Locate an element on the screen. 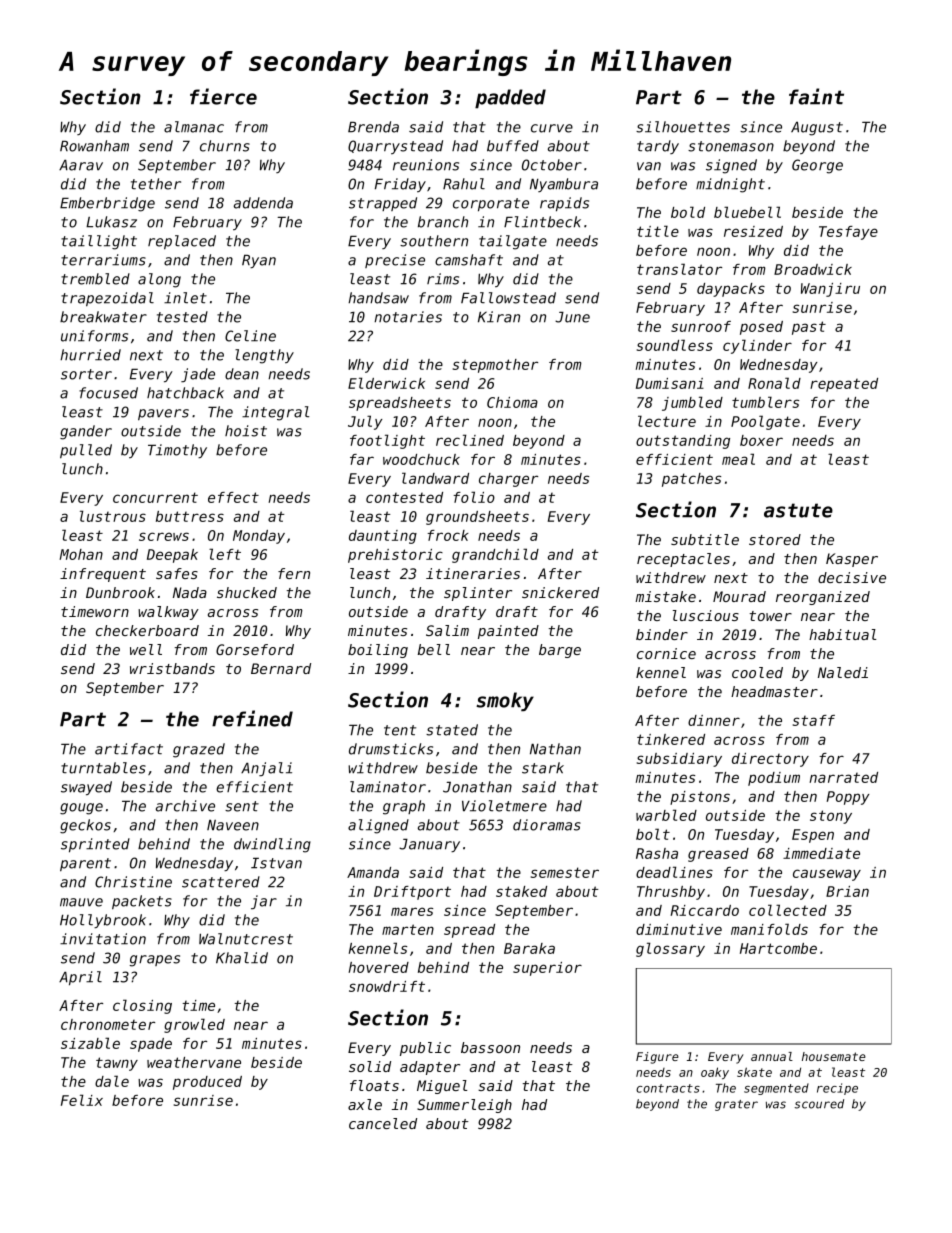 This screenshot has height=1233, width=952. effect is located at coordinates (233, 497).
